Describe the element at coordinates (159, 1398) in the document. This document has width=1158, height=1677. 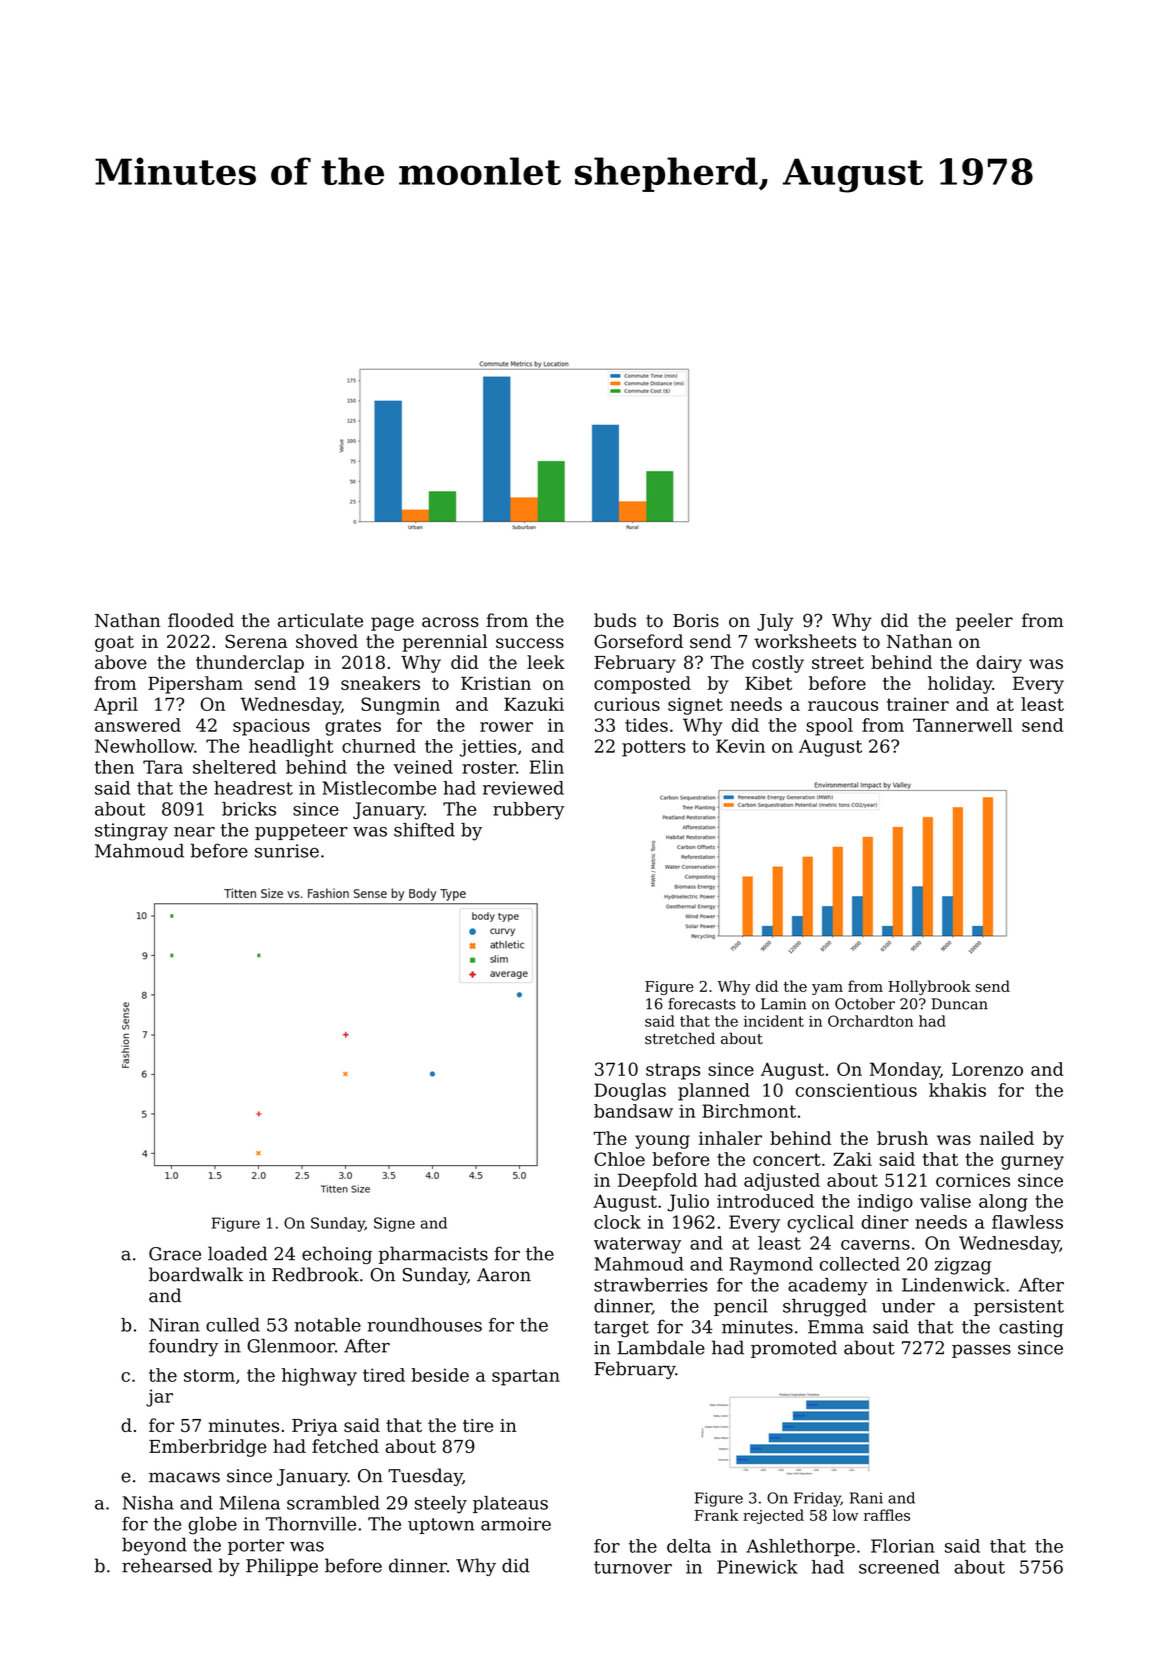
I see `jar` at that location.
